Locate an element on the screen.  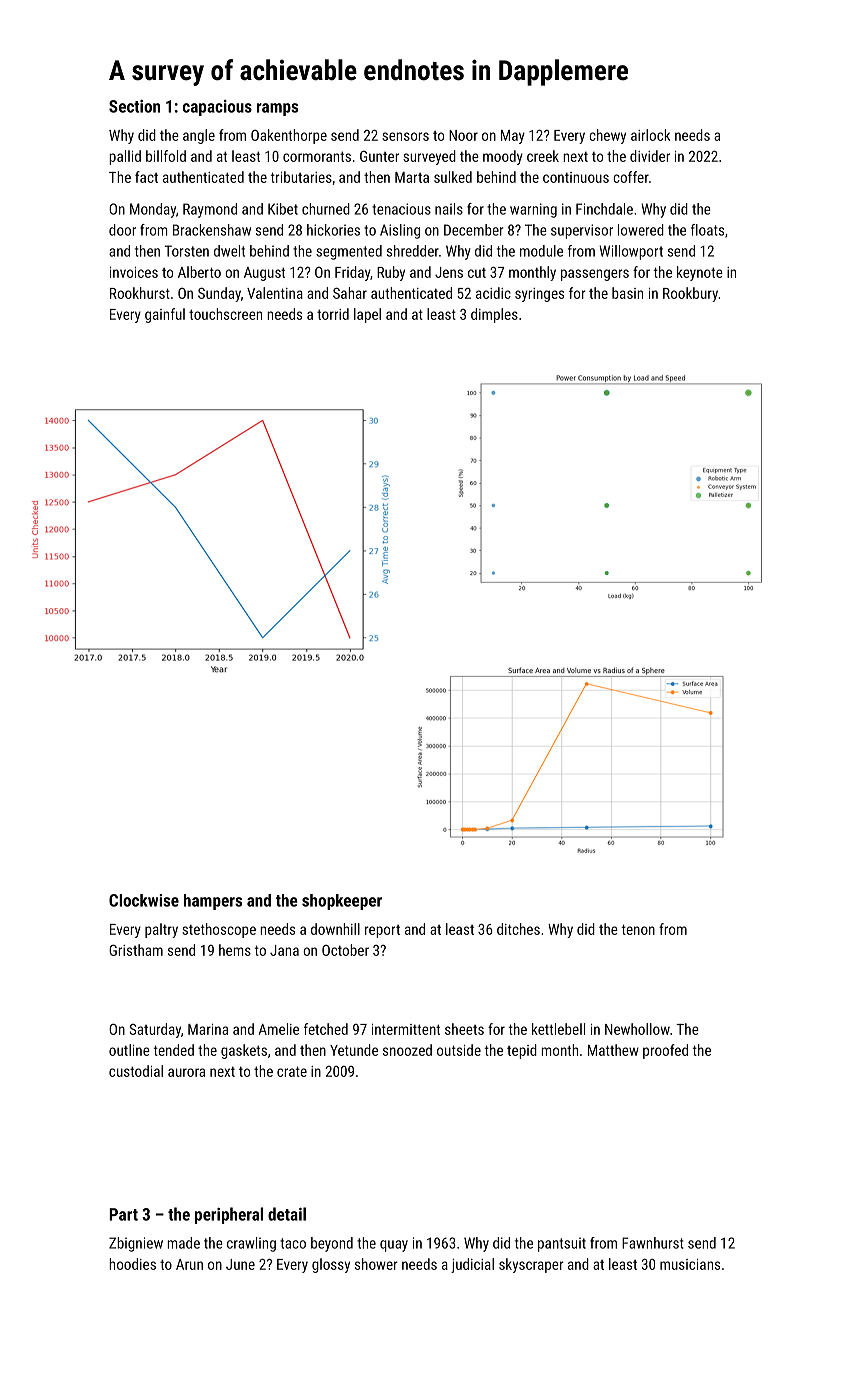
lapel is located at coordinates (367, 315).
